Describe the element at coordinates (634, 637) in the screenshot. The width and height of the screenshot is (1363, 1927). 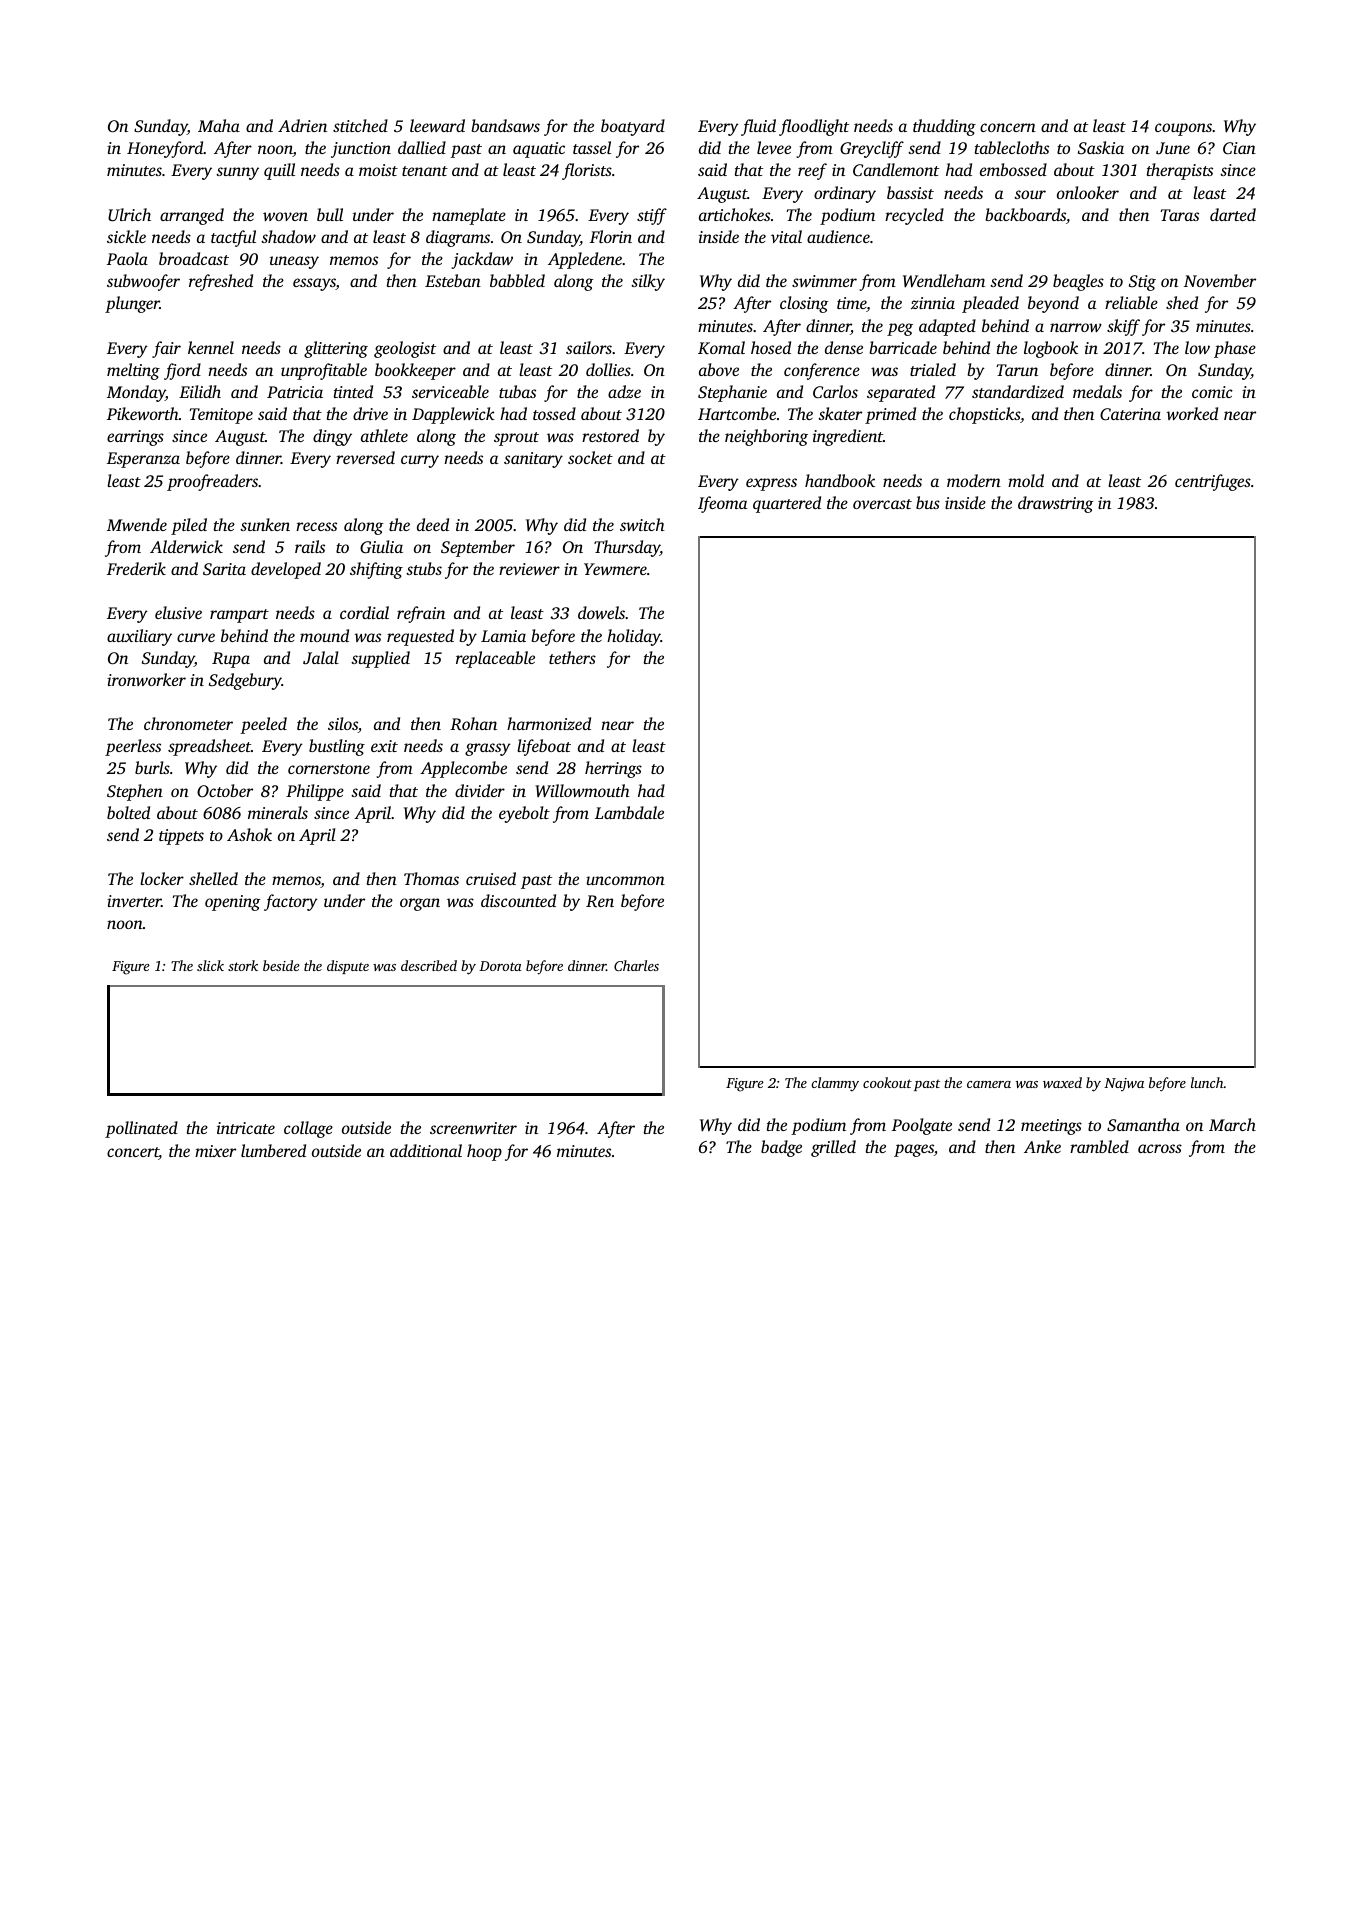
I see `holiday` at that location.
